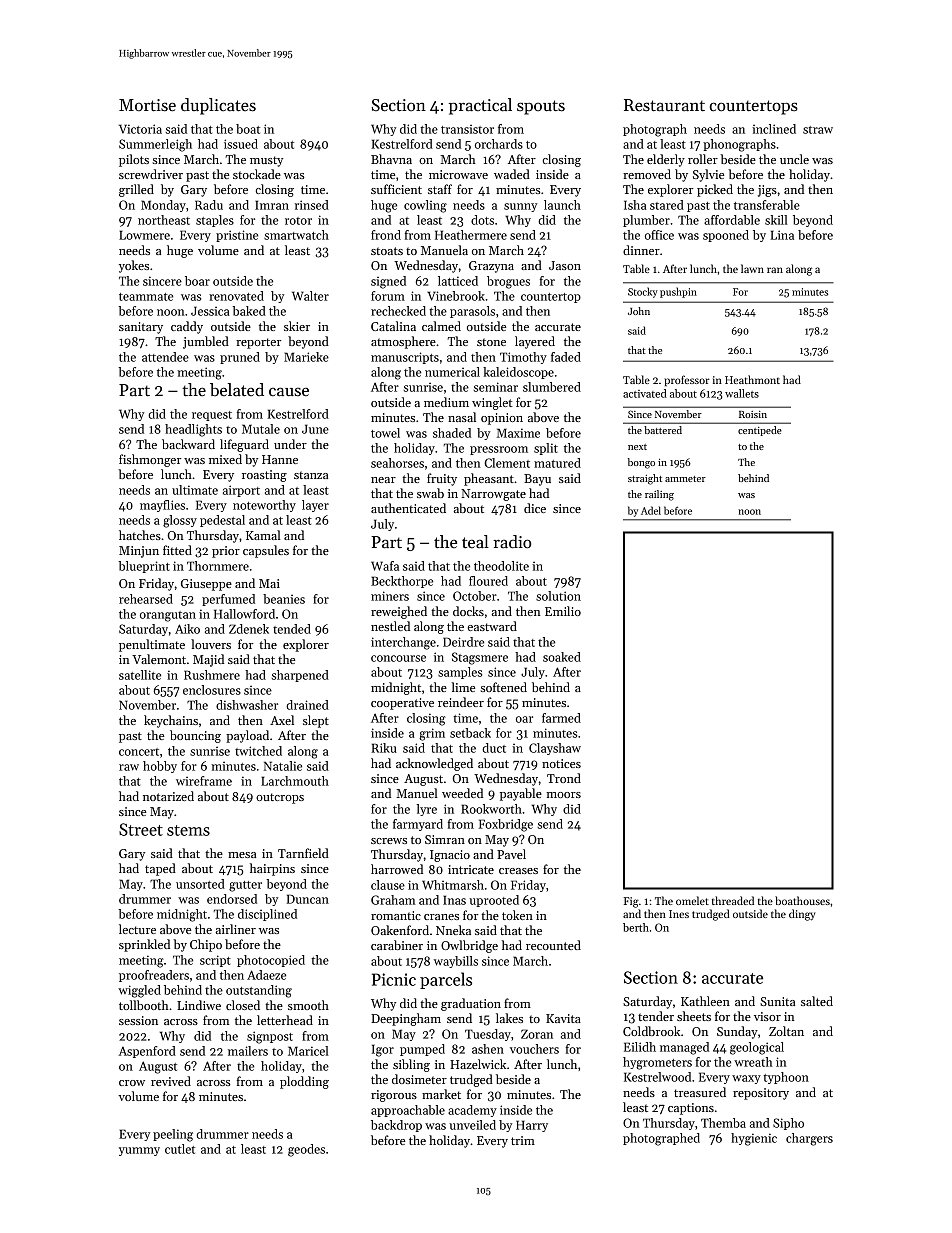 This screenshot has height=1233, width=952. I want to click on Restaurant, so click(664, 105).
